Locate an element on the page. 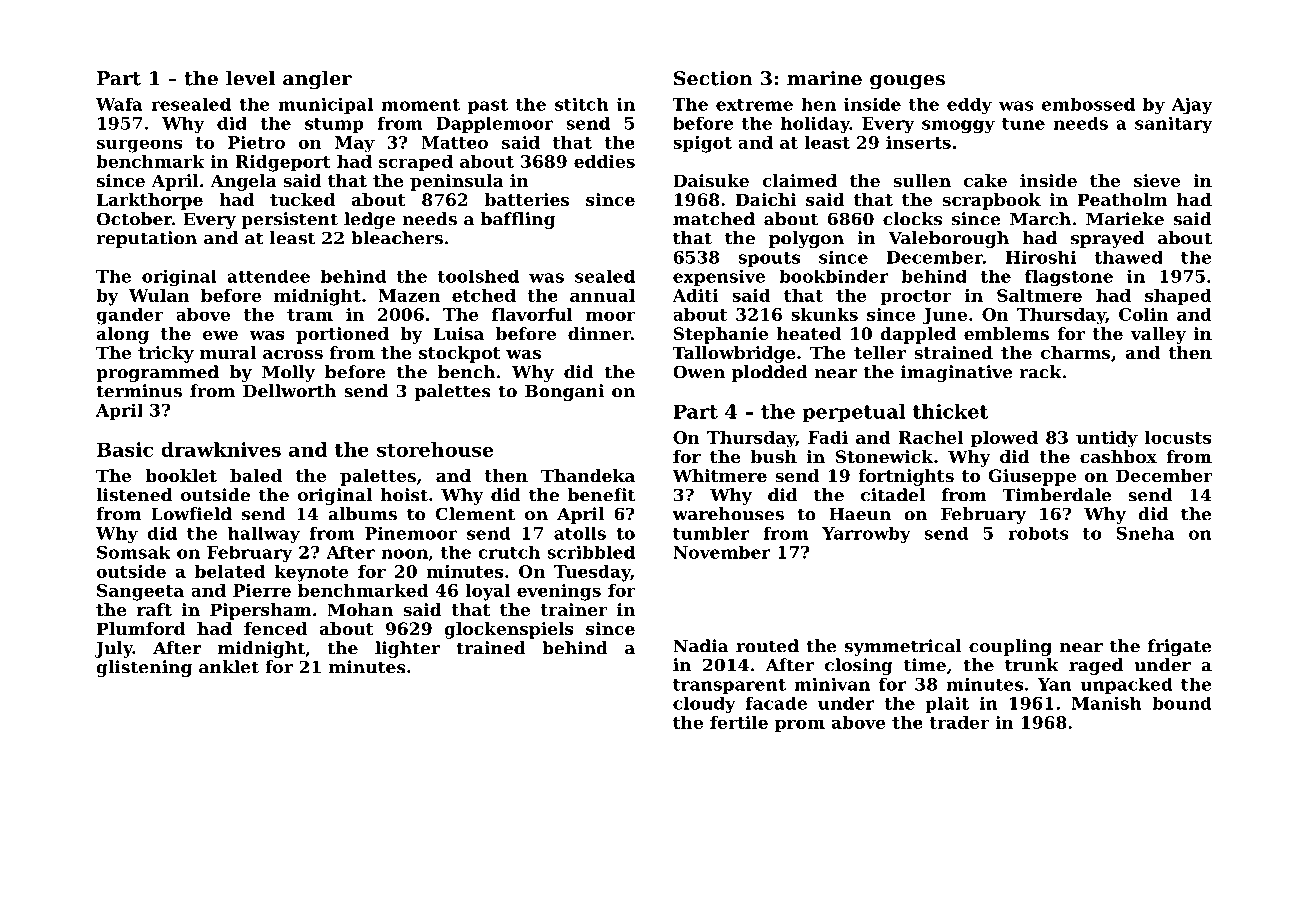 The image size is (1308, 924). storehouse is located at coordinates (435, 449).
